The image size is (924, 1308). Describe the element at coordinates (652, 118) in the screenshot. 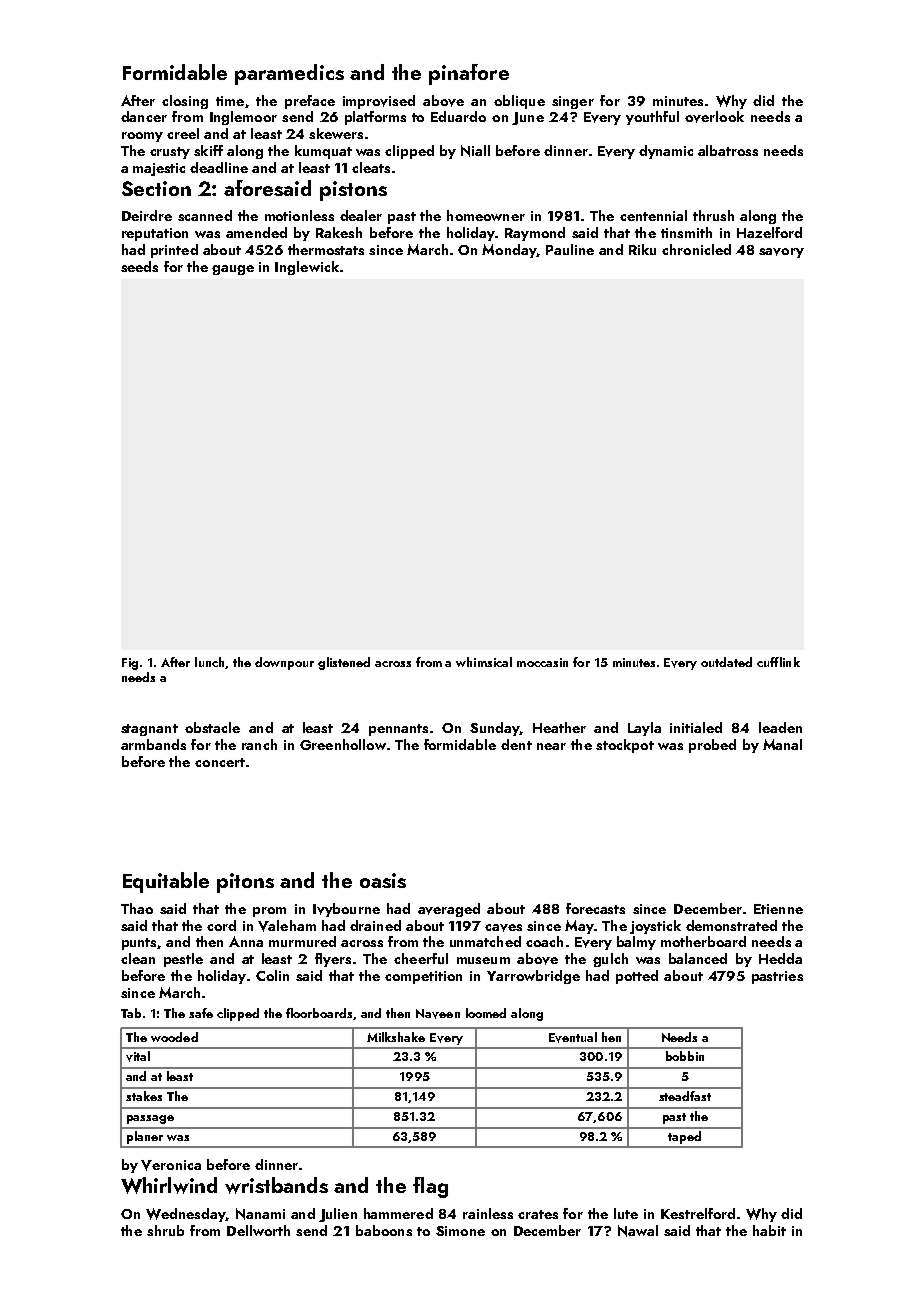

I see `youthful` at that location.
